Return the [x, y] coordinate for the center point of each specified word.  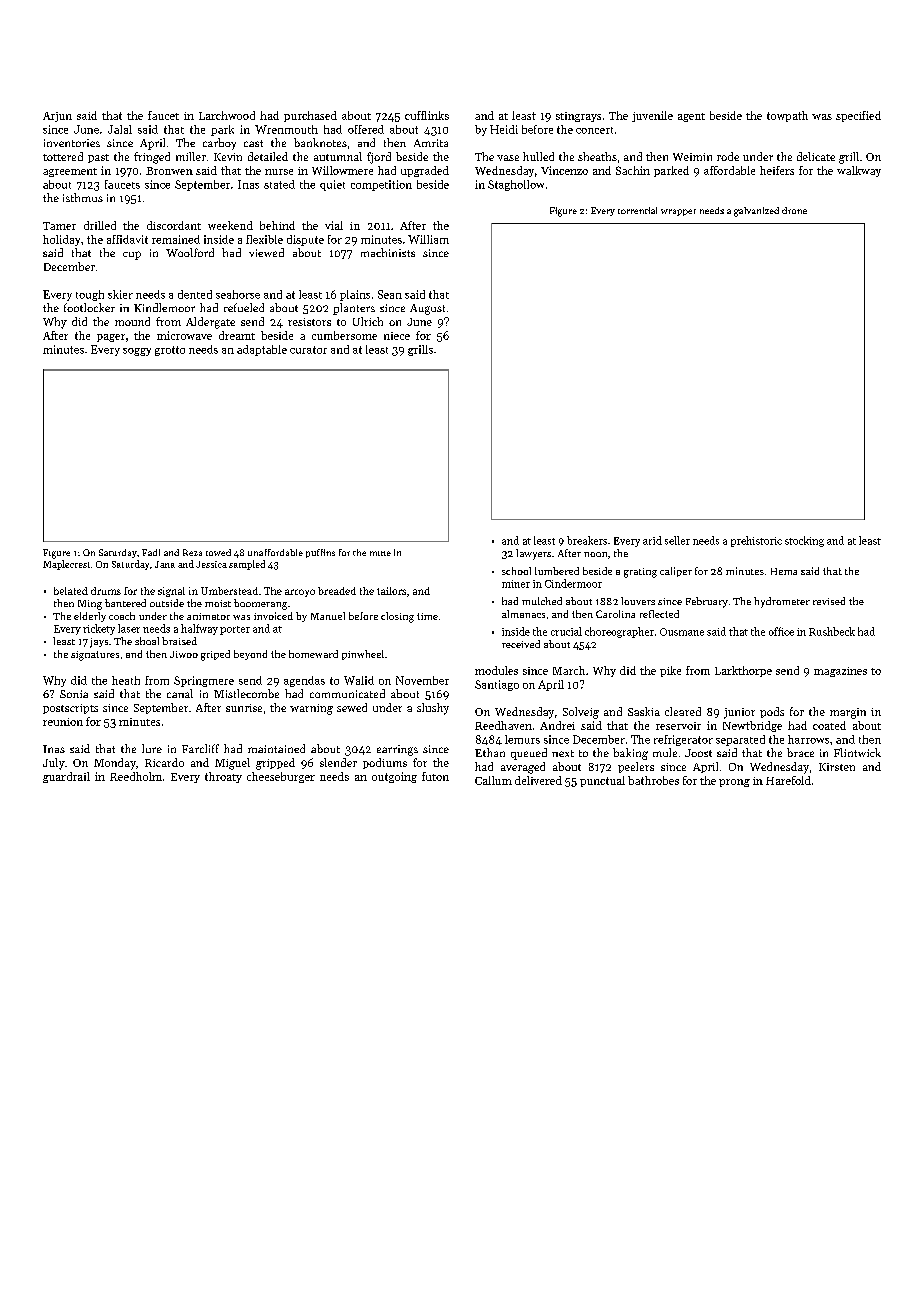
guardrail [66, 777]
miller [191, 156]
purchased [310, 116]
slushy [433, 709]
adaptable [262, 350]
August [427, 309]
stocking [804, 541]
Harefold [788, 780]
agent [691, 117]
